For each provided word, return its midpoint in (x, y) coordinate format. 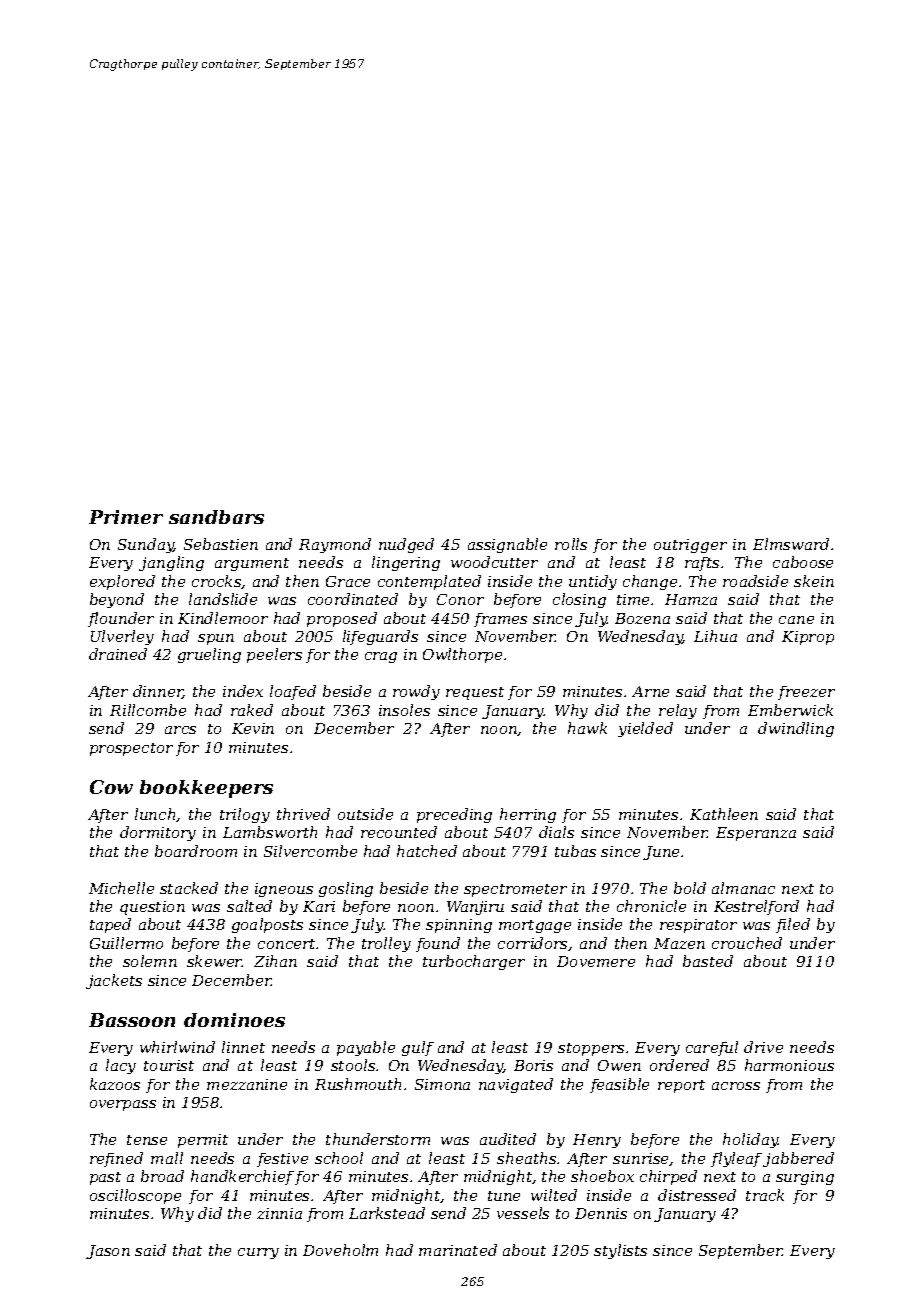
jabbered (798, 1159)
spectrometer (515, 890)
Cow (111, 787)
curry (258, 1253)
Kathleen (724, 814)
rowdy (416, 692)
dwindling (796, 729)
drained (118, 654)
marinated (458, 1250)
